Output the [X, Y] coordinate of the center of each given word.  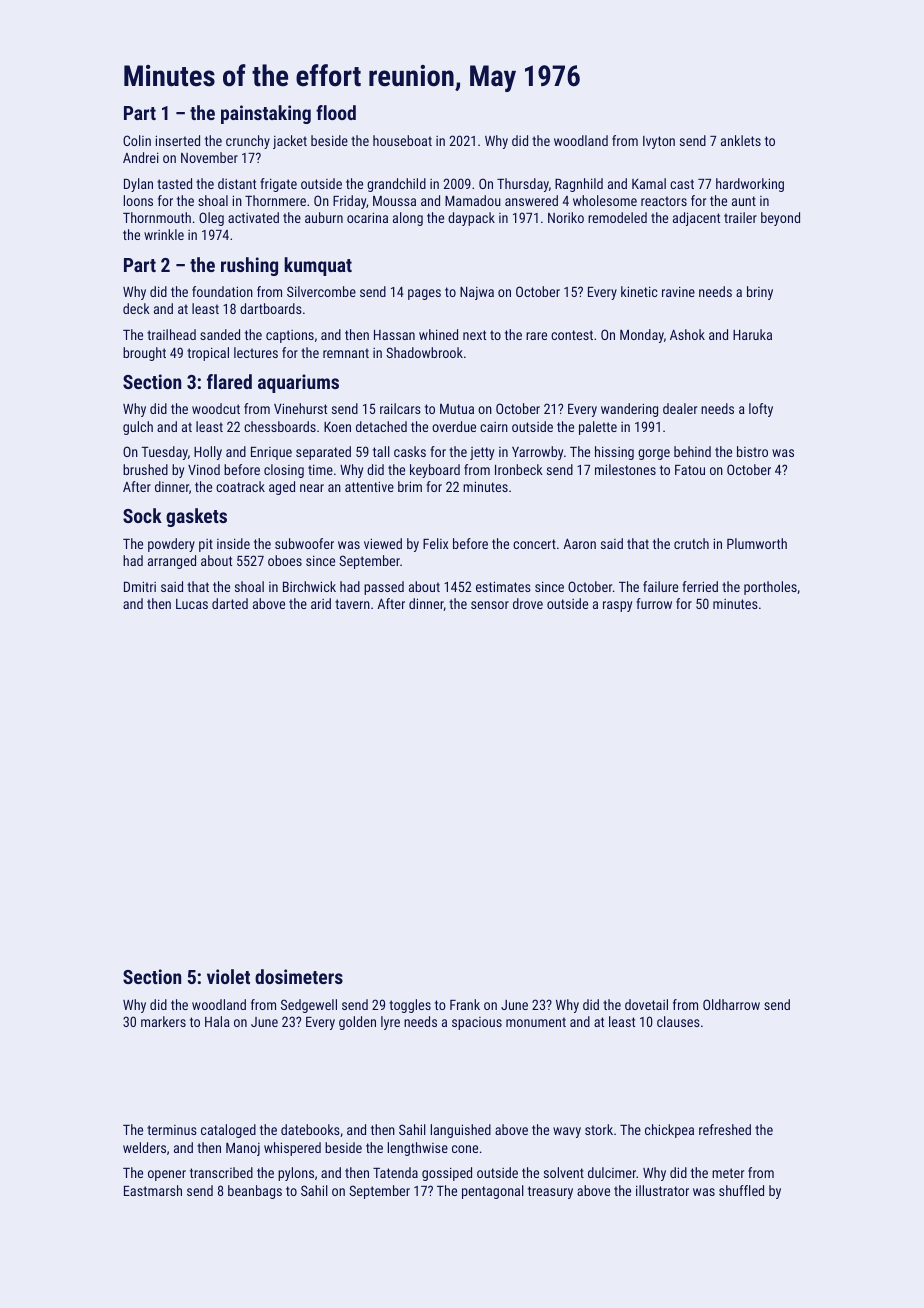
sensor [490, 605]
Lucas [192, 604]
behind [692, 451]
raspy [617, 606]
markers [163, 1021]
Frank [465, 1004]
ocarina [367, 217]
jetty [482, 453]
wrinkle [164, 234]
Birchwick [309, 586]
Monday [642, 336]
